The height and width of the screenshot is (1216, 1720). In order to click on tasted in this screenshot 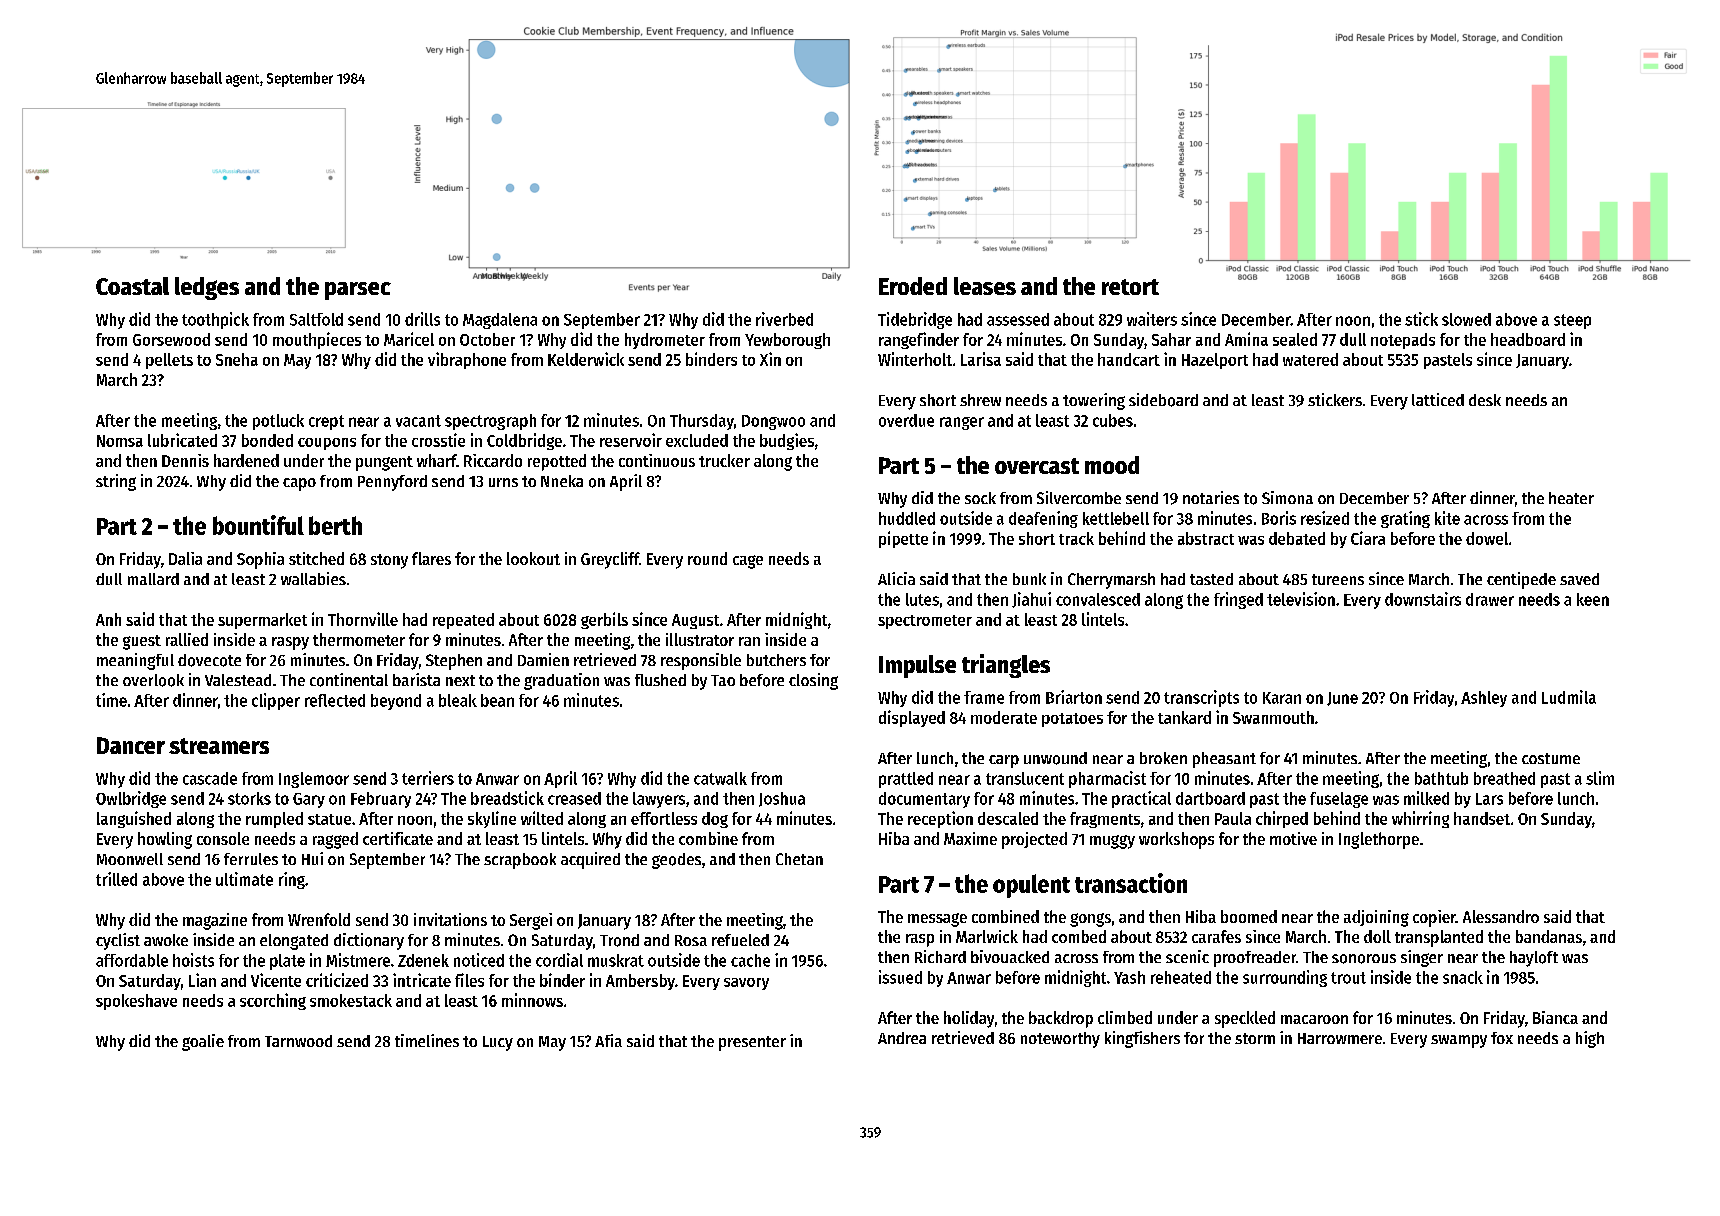, I will do `click(1211, 579)`.
